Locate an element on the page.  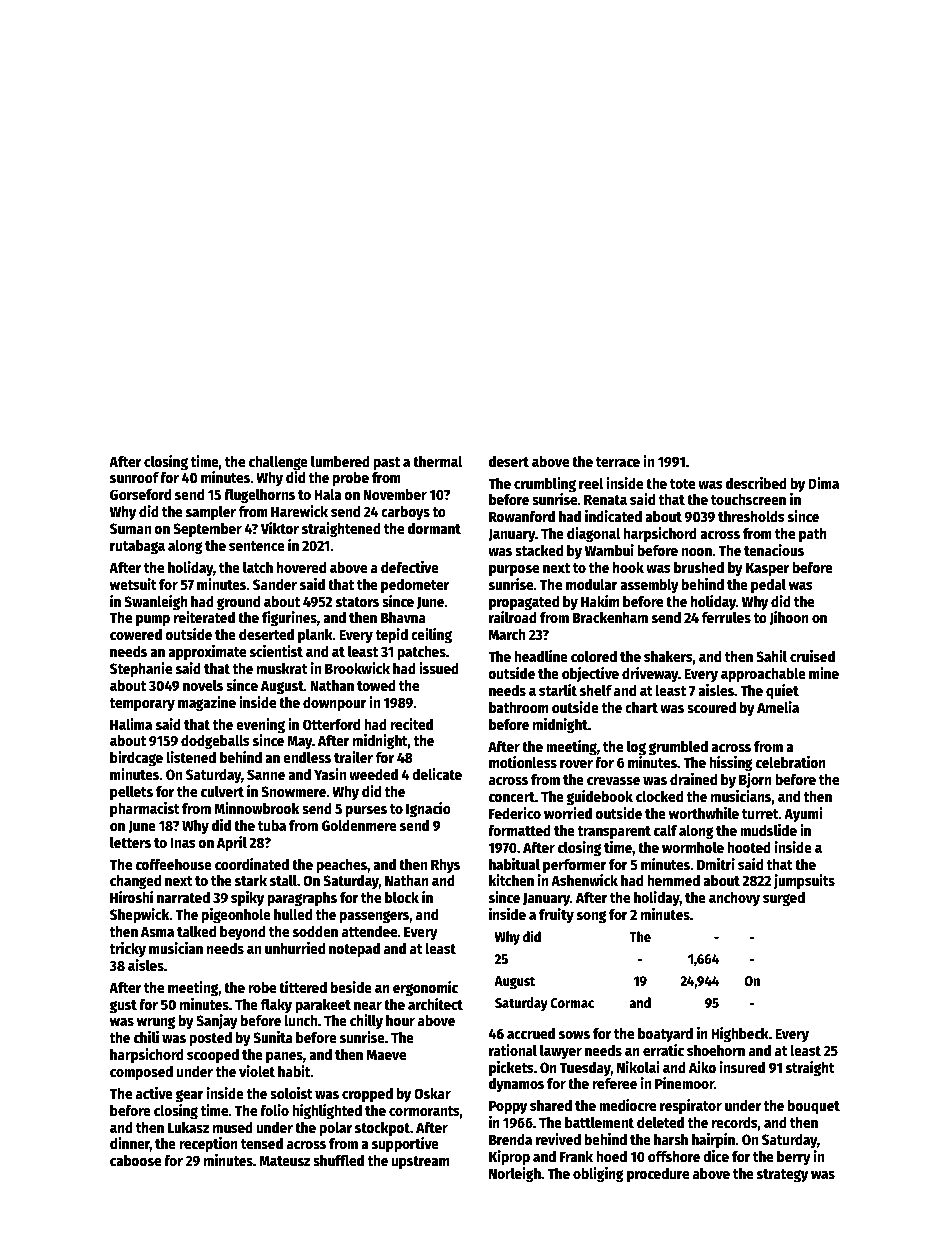
described is located at coordinates (756, 483).
